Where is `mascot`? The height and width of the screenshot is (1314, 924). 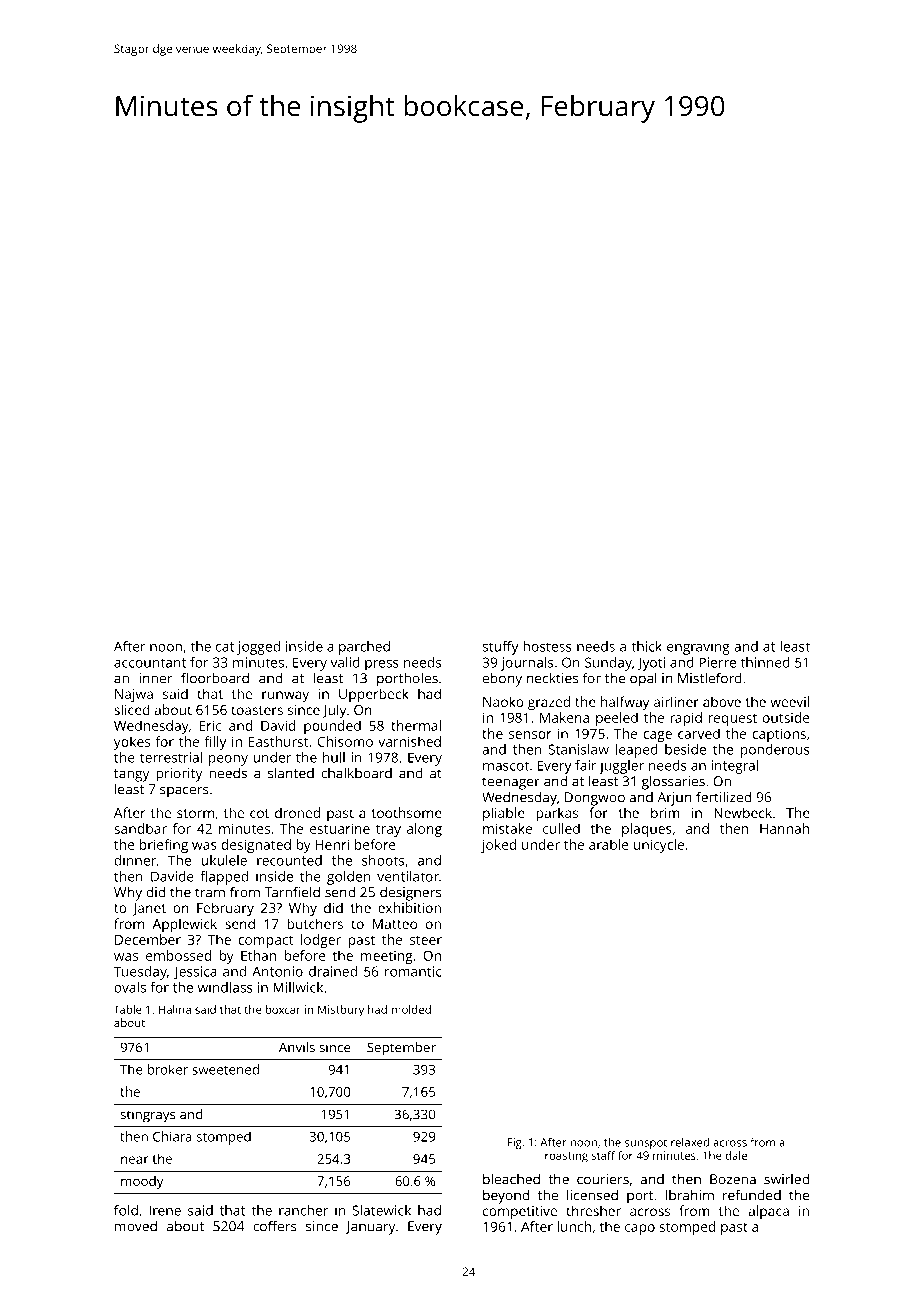
mascot is located at coordinates (506, 766).
